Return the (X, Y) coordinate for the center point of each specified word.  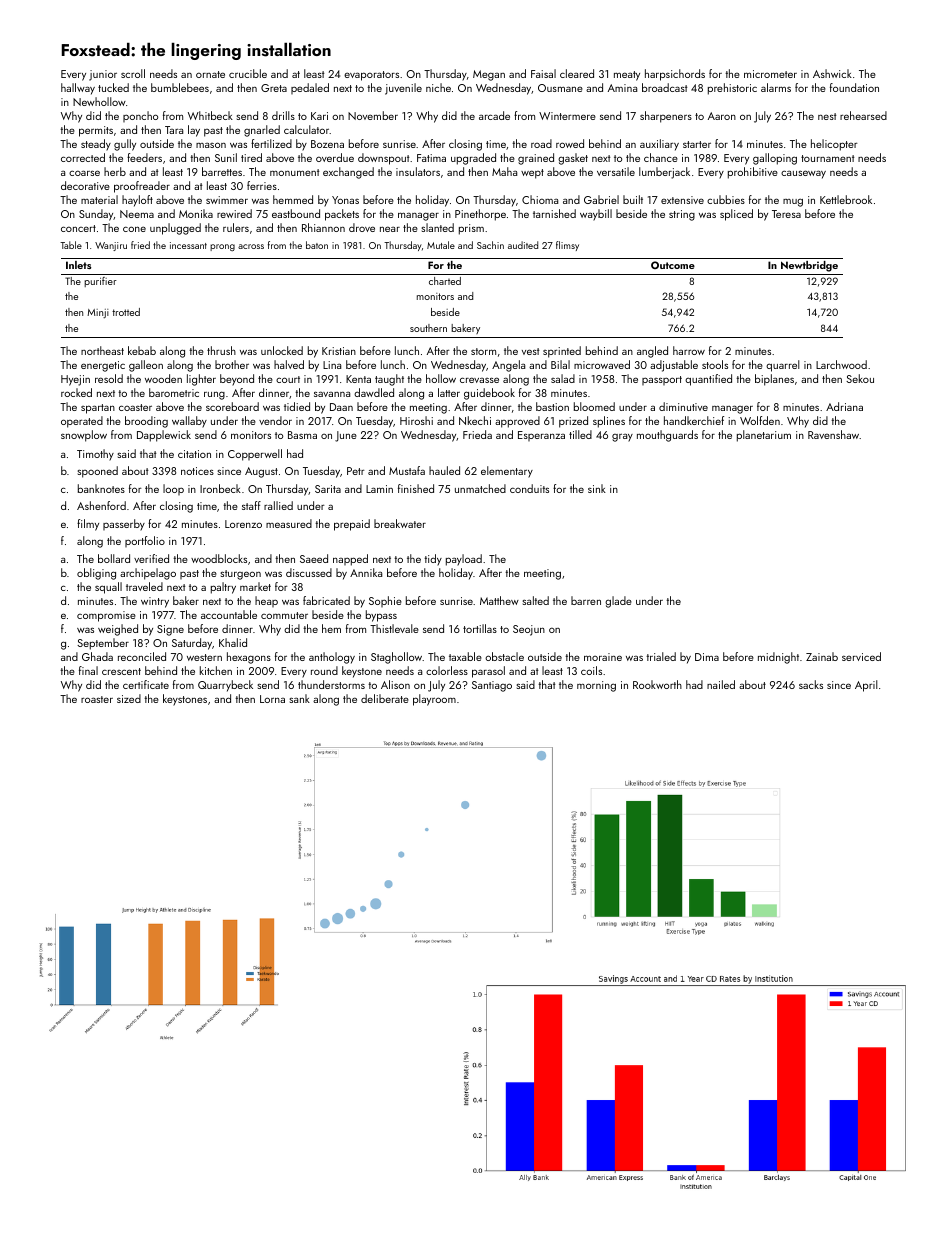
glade (618, 602)
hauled (444, 470)
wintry (155, 602)
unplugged (175, 229)
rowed (570, 143)
